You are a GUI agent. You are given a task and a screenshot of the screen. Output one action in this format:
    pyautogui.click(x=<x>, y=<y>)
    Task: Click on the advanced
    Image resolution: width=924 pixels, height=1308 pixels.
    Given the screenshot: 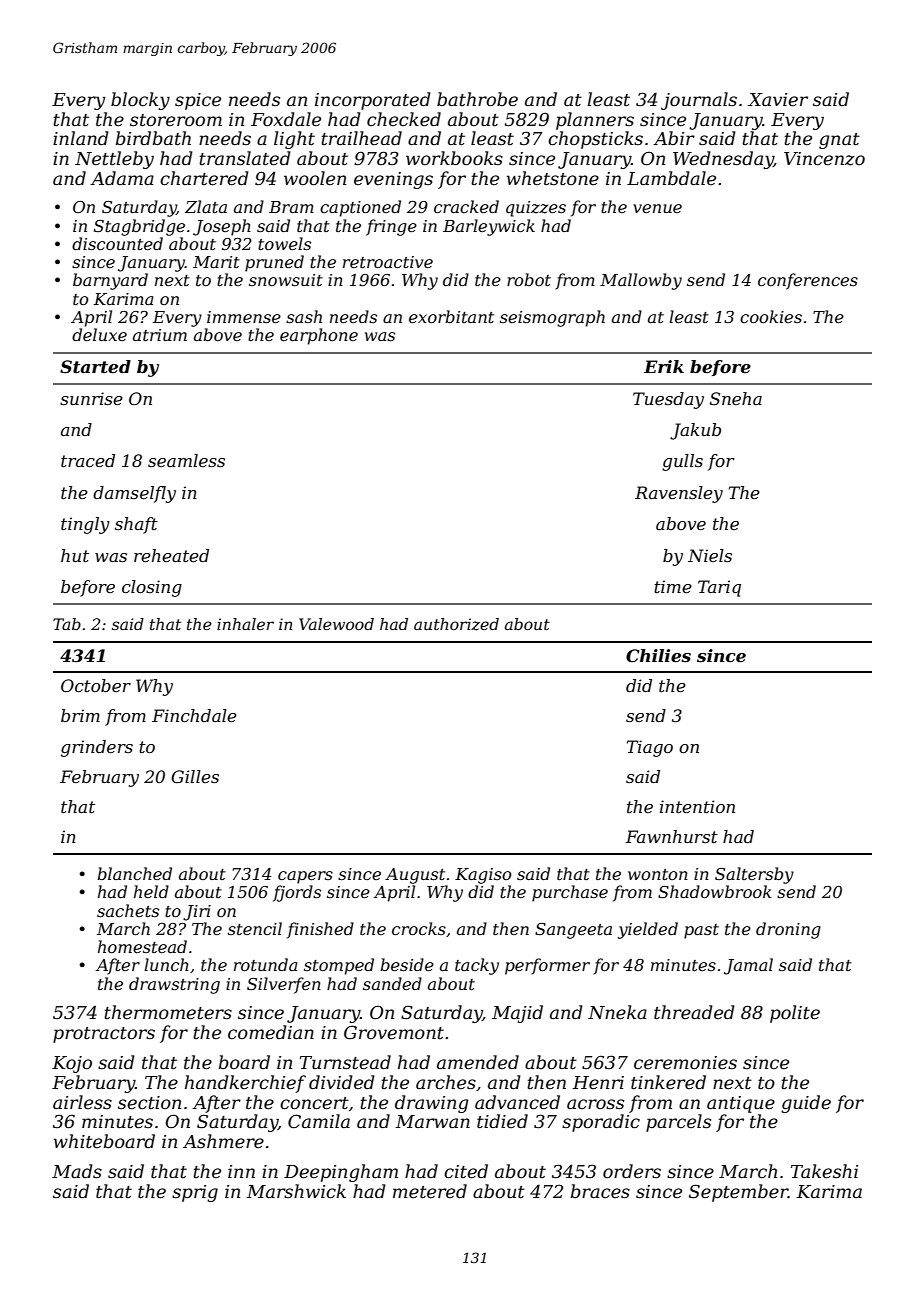 What is the action you would take?
    pyautogui.click(x=517, y=1102)
